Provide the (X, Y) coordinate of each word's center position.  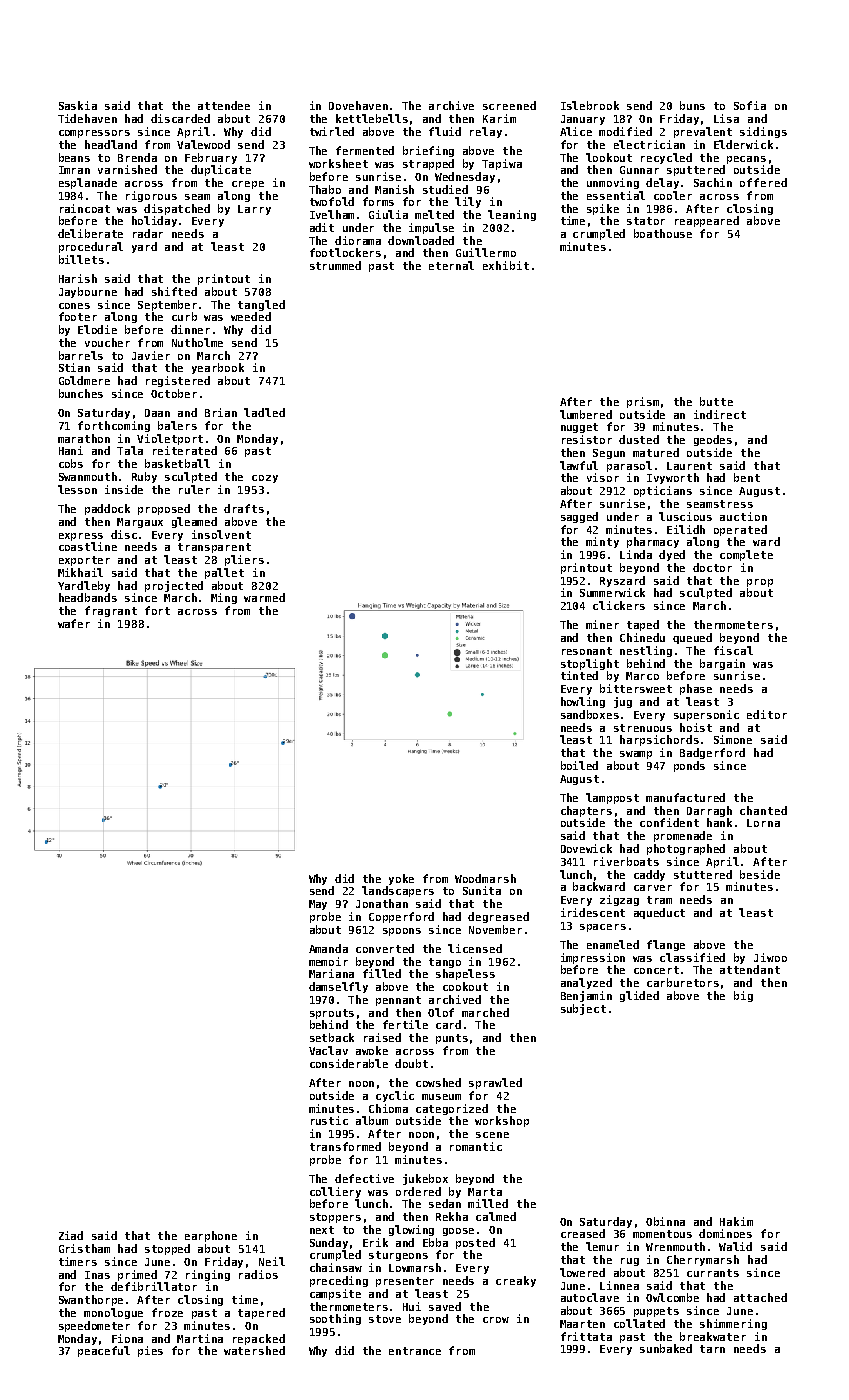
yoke (401, 879)
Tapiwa (502, 164)
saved (445, 1306)
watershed (254, 1350)
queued (692, 638)
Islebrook (590, 105)
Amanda (328, 948)
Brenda (137, 157)
